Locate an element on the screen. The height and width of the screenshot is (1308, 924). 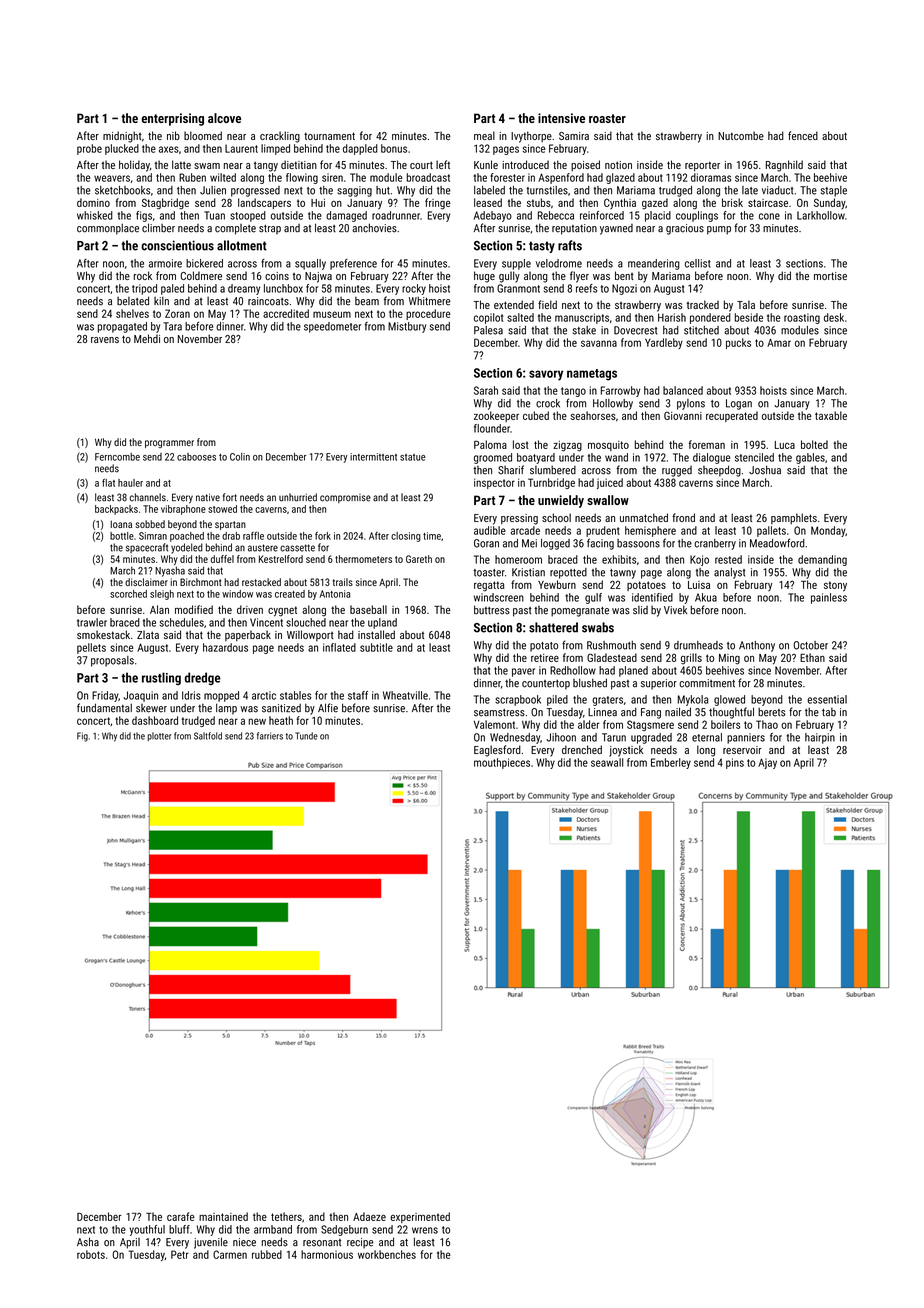
experimented is located at coordinates (420, 1217).
